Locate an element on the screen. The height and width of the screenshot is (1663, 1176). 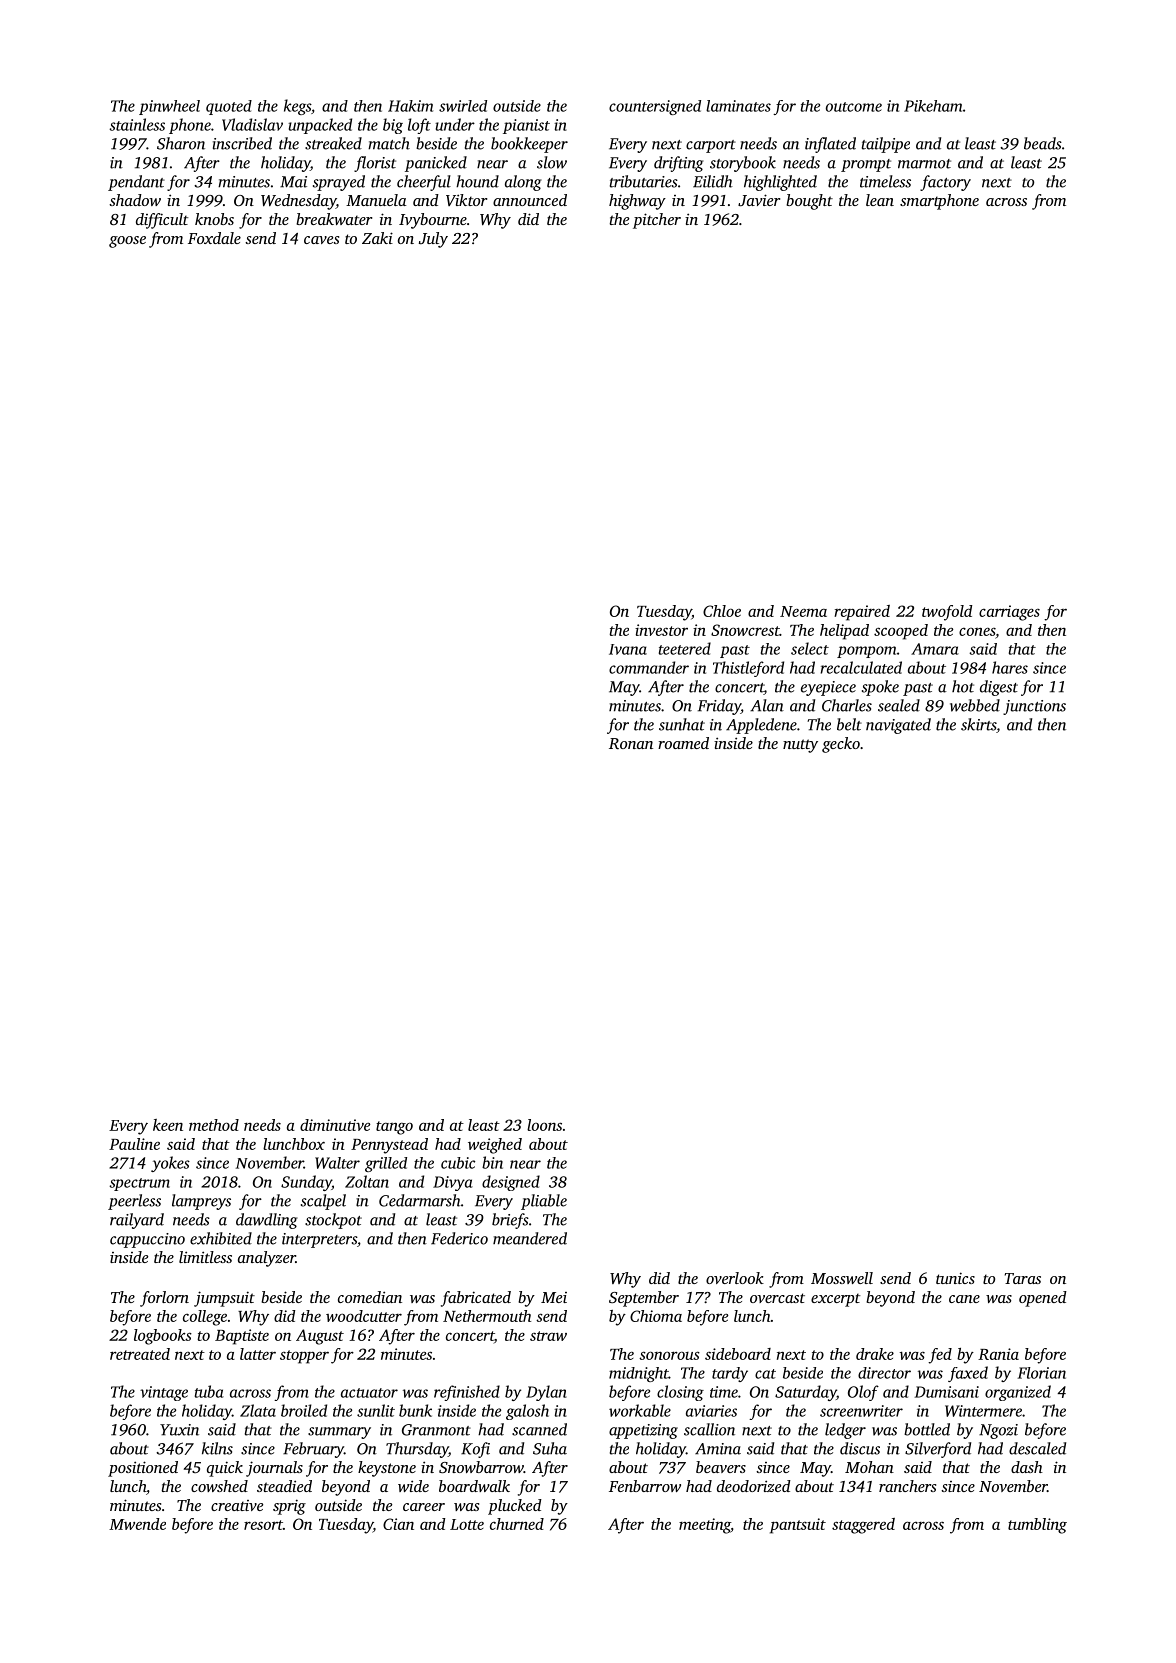
July is located at coordinates (433, 240).
